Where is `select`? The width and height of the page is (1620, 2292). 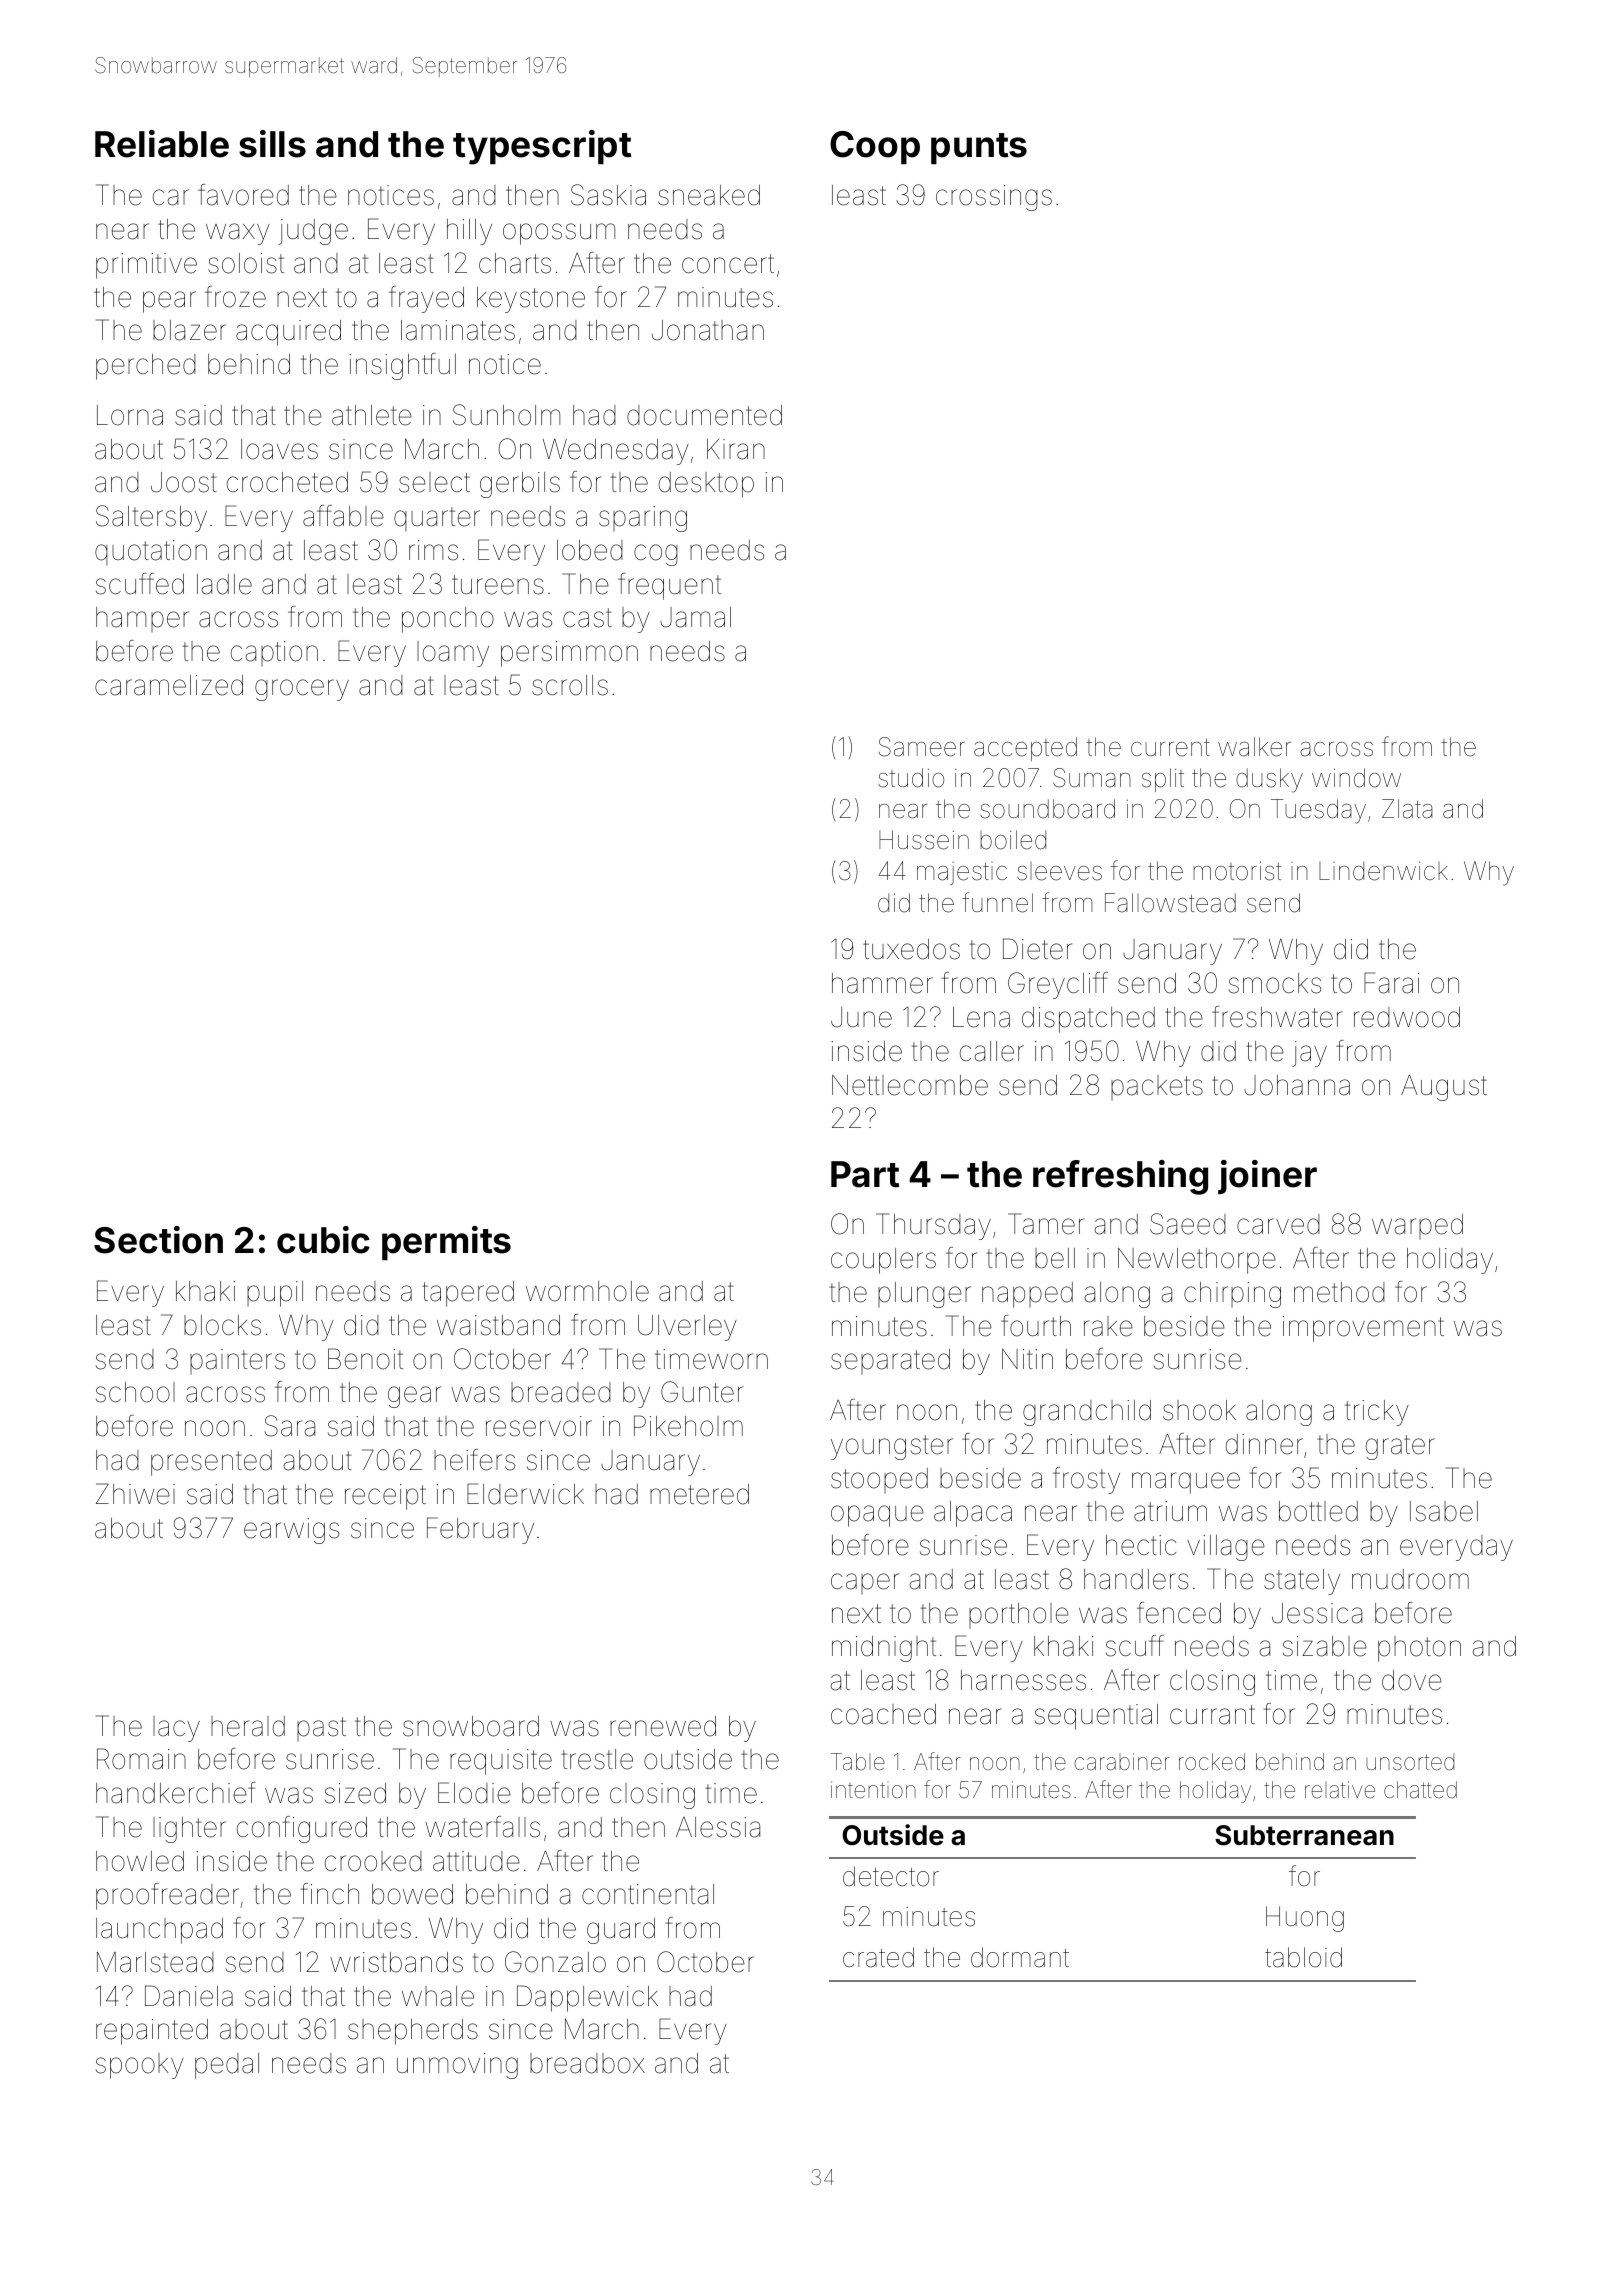 select is located at coordinates (434, 482).
